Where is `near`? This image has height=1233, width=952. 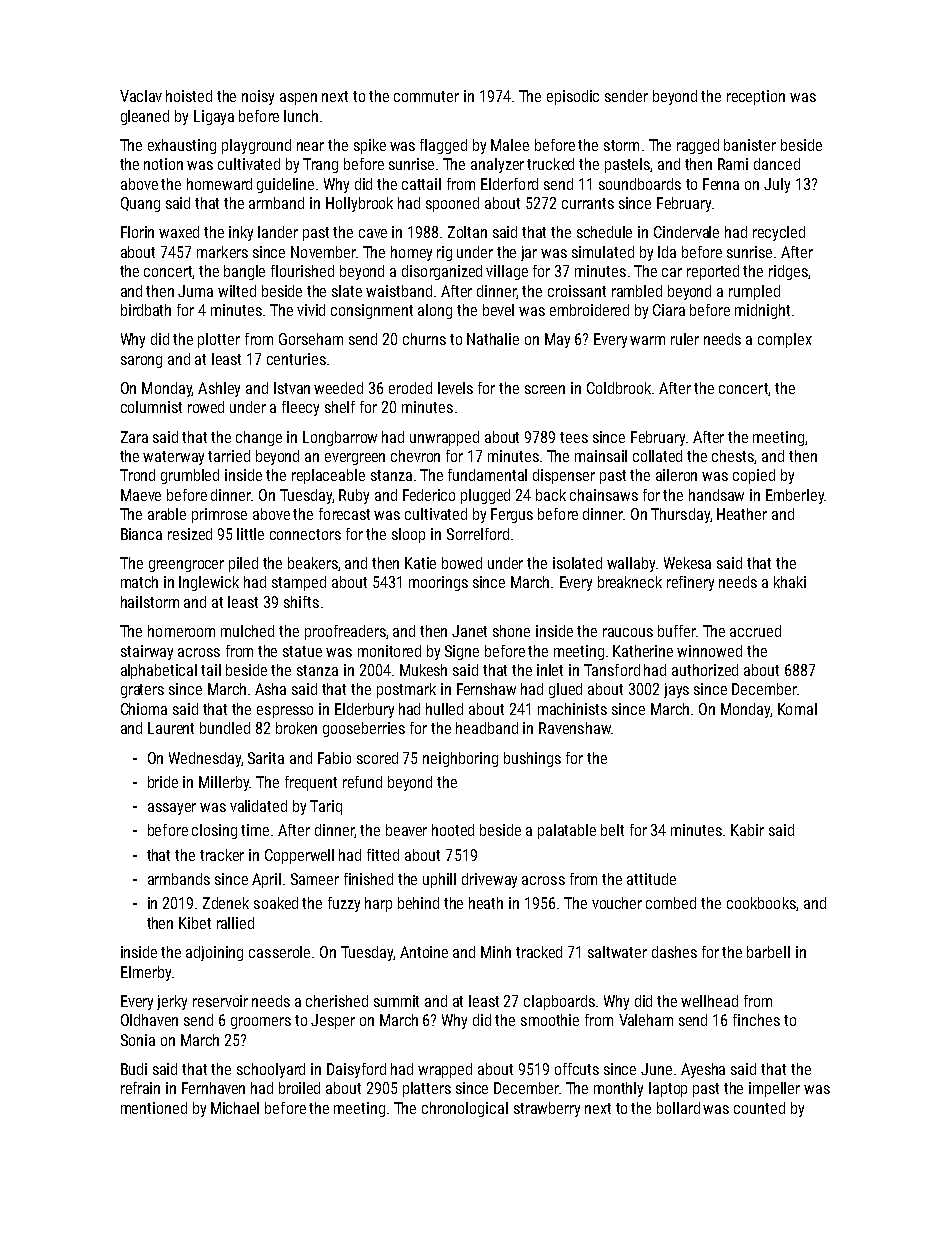
near is located at coordinates (310, 146).
